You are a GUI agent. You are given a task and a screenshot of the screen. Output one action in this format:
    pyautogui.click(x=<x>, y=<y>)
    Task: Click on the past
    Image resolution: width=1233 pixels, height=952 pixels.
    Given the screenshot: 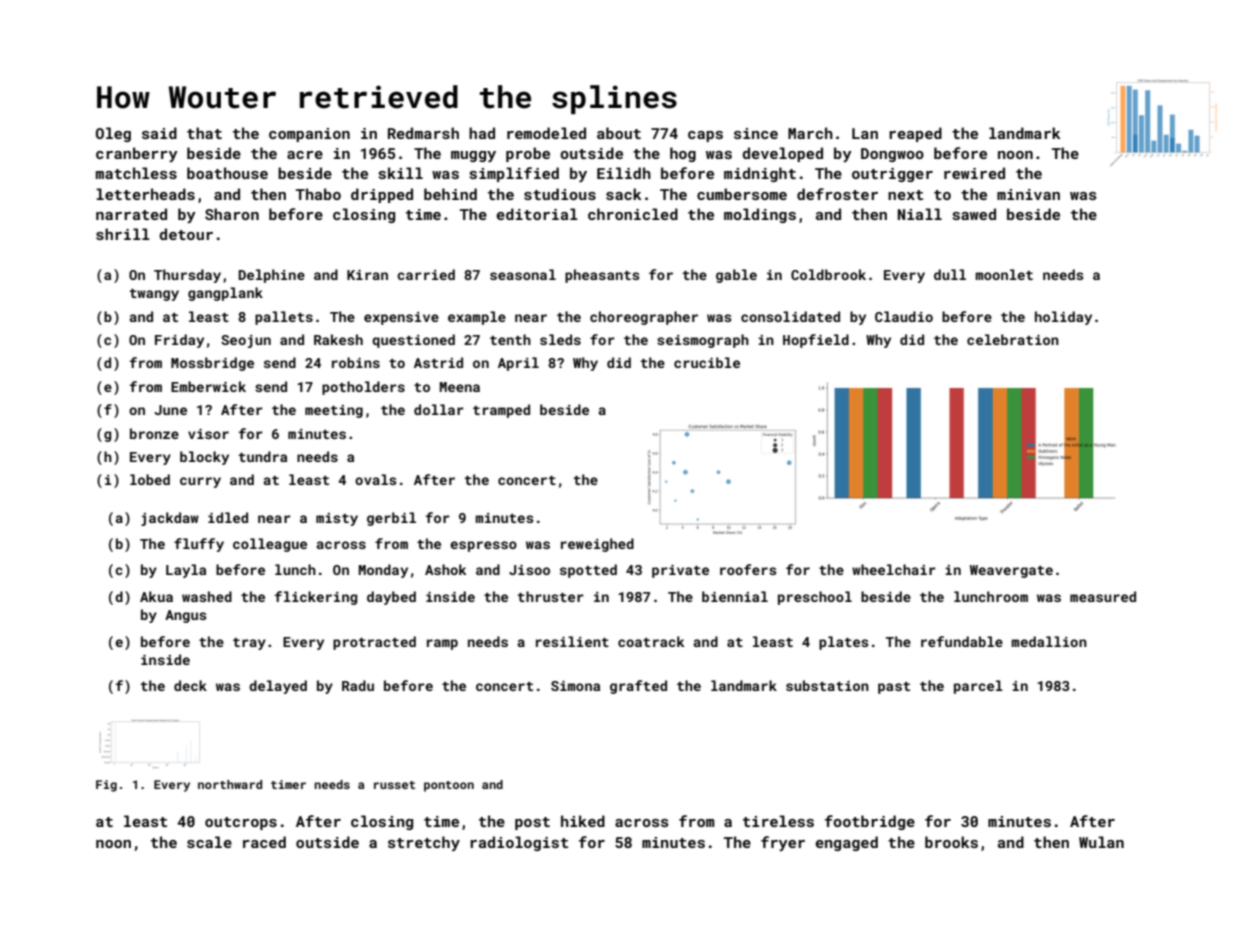 What is the action you would take?
    pyautogui.click(x=894, y=688)
